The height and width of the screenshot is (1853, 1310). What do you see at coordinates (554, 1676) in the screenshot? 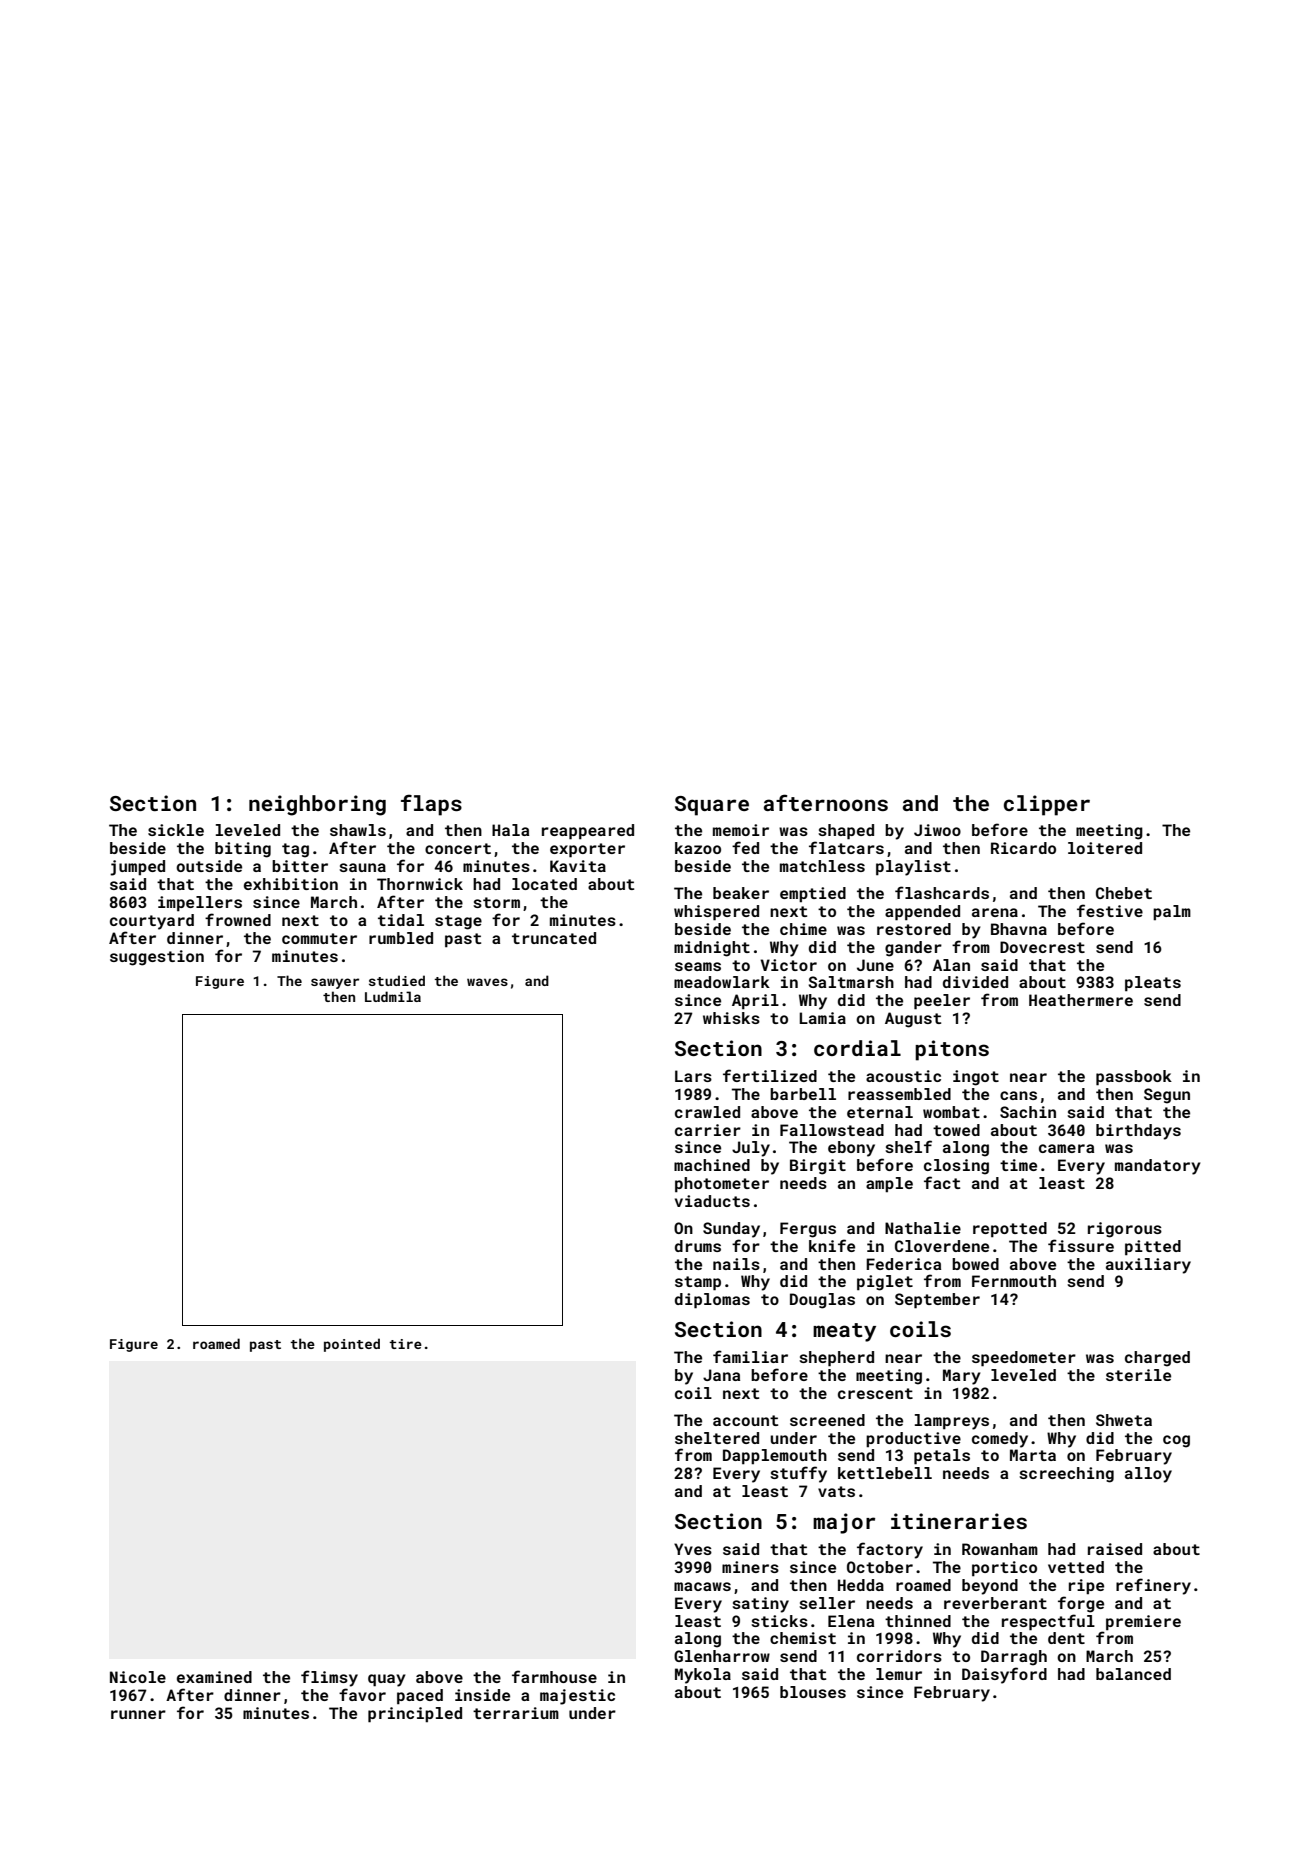
I see `farmhouse` at bounding box center [554, 1676].
